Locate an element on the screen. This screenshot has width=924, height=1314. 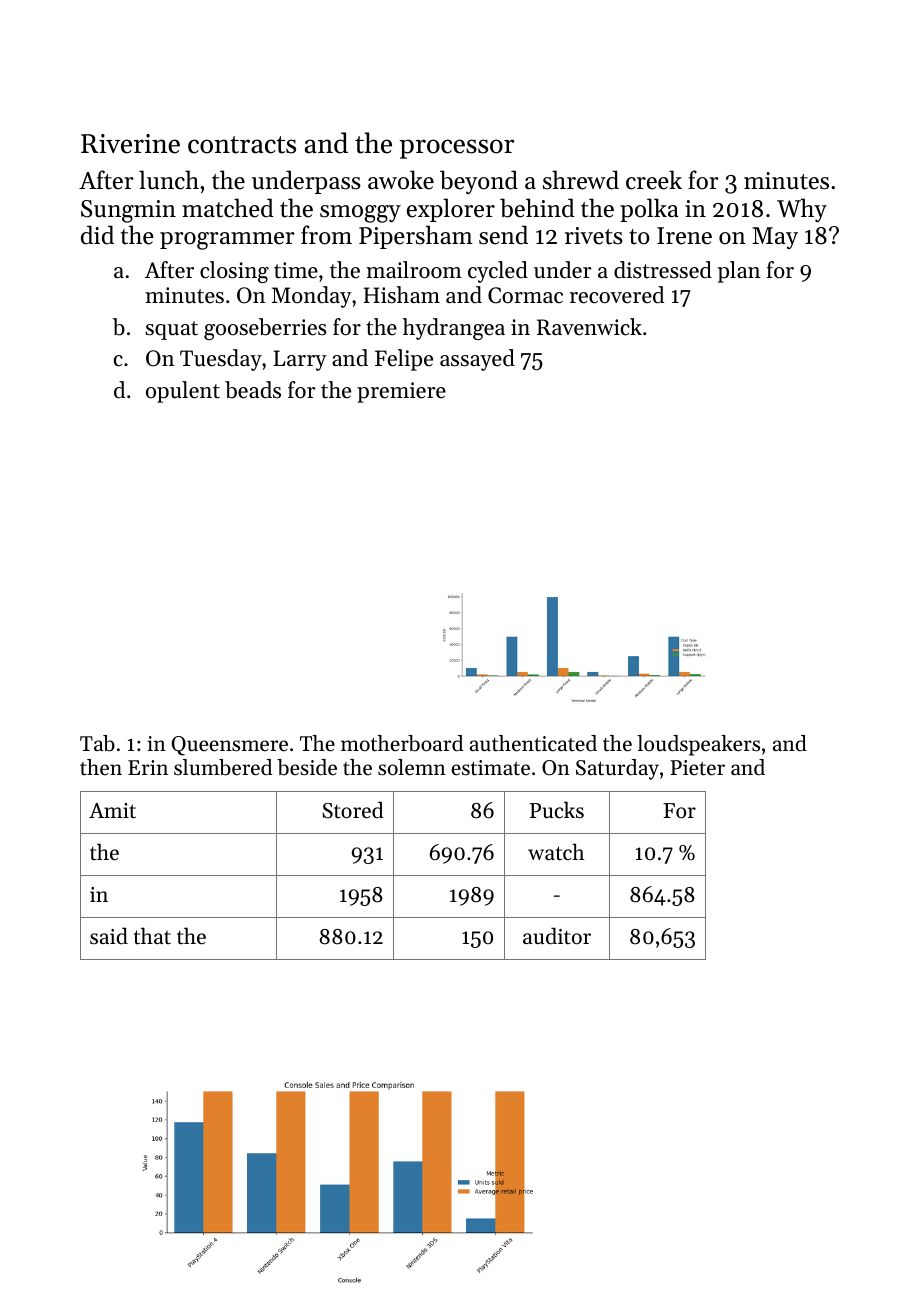
squat is located at coordinates (172, 330).
